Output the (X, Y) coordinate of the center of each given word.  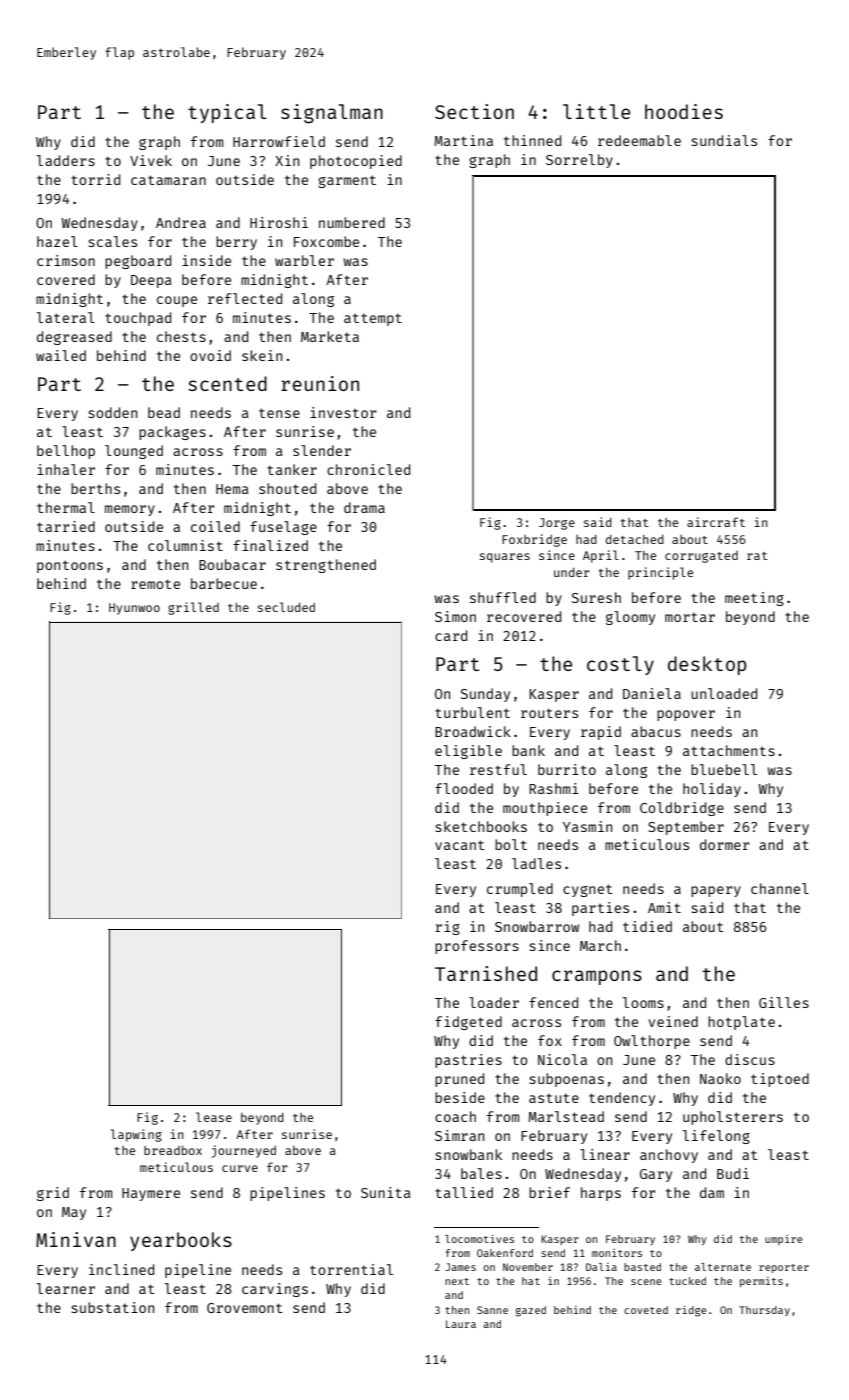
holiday (712, 790)
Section (474, 111)
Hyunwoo (134, 609)
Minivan (76, 1239)
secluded (286, 607)
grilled (193, 608)
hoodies (684, 111)
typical (227, 113)
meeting (754, 599)
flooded (464, 788)
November (528, 1267)
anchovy (669, 1156)
